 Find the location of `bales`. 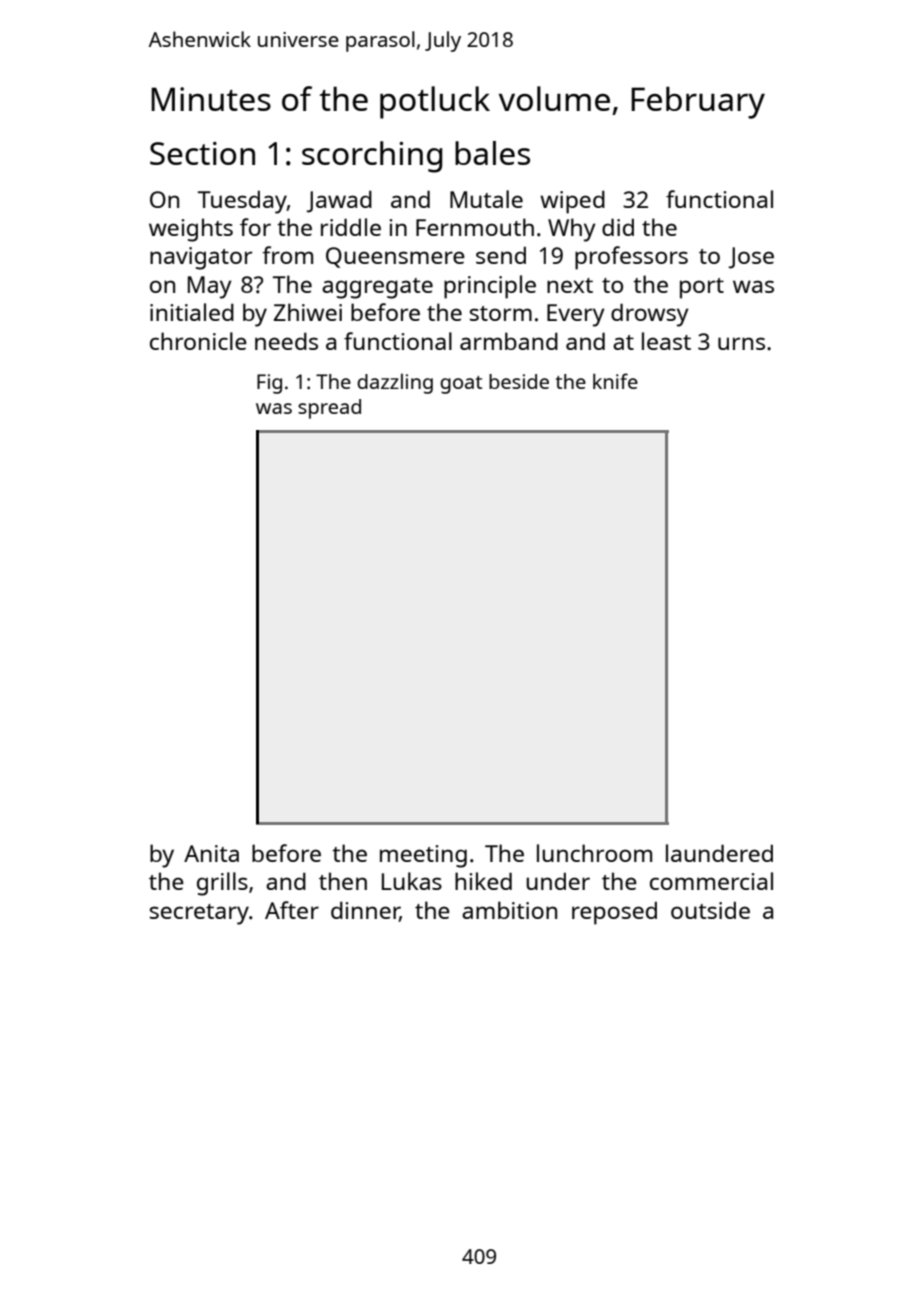

bales is located at coordinates (492, 153).
